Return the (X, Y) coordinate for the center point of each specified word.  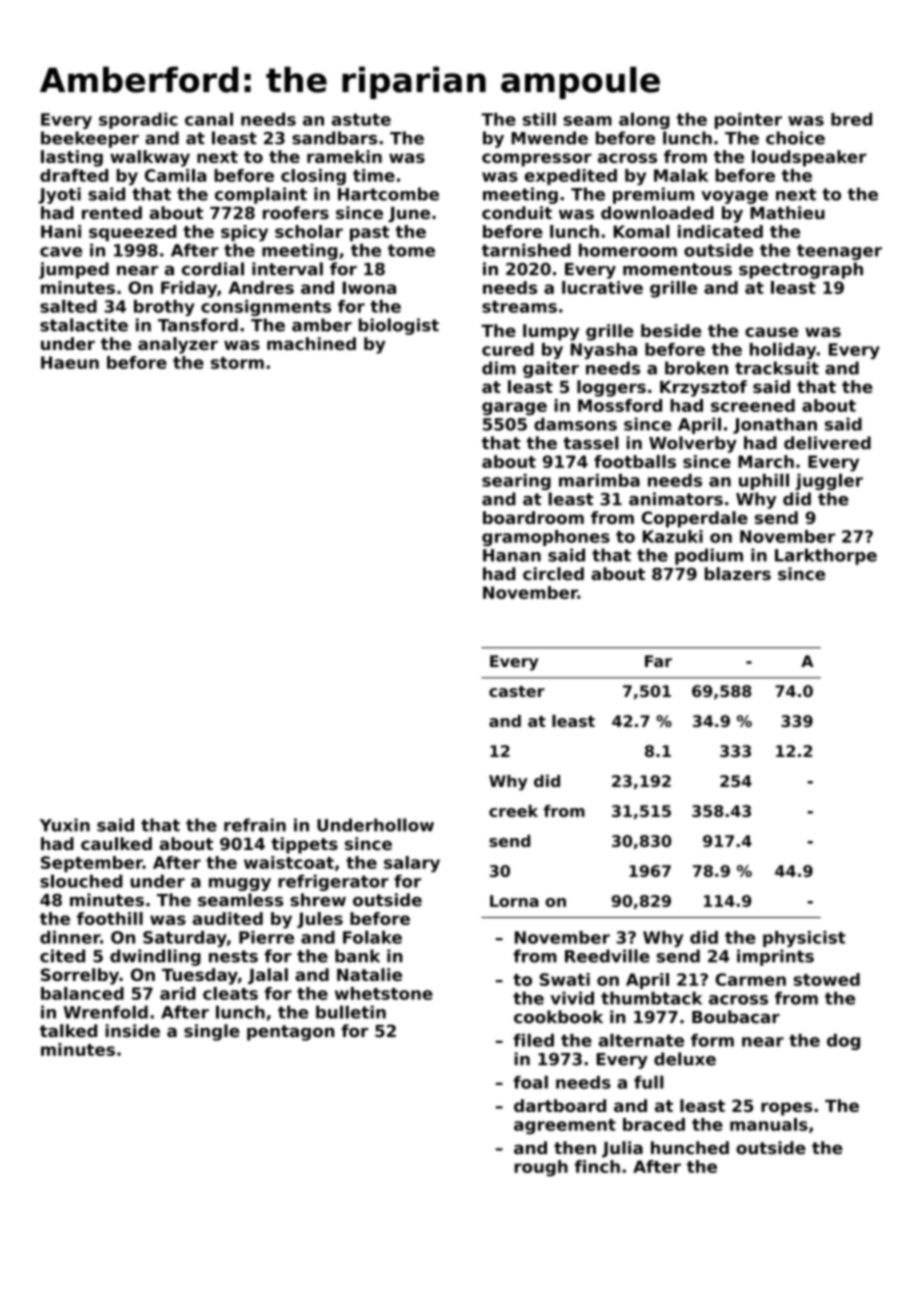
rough (541, 1168)
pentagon (290, 1033)
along (644, 120)
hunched (690, 1148)
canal (209, 119)
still (539, 119)
